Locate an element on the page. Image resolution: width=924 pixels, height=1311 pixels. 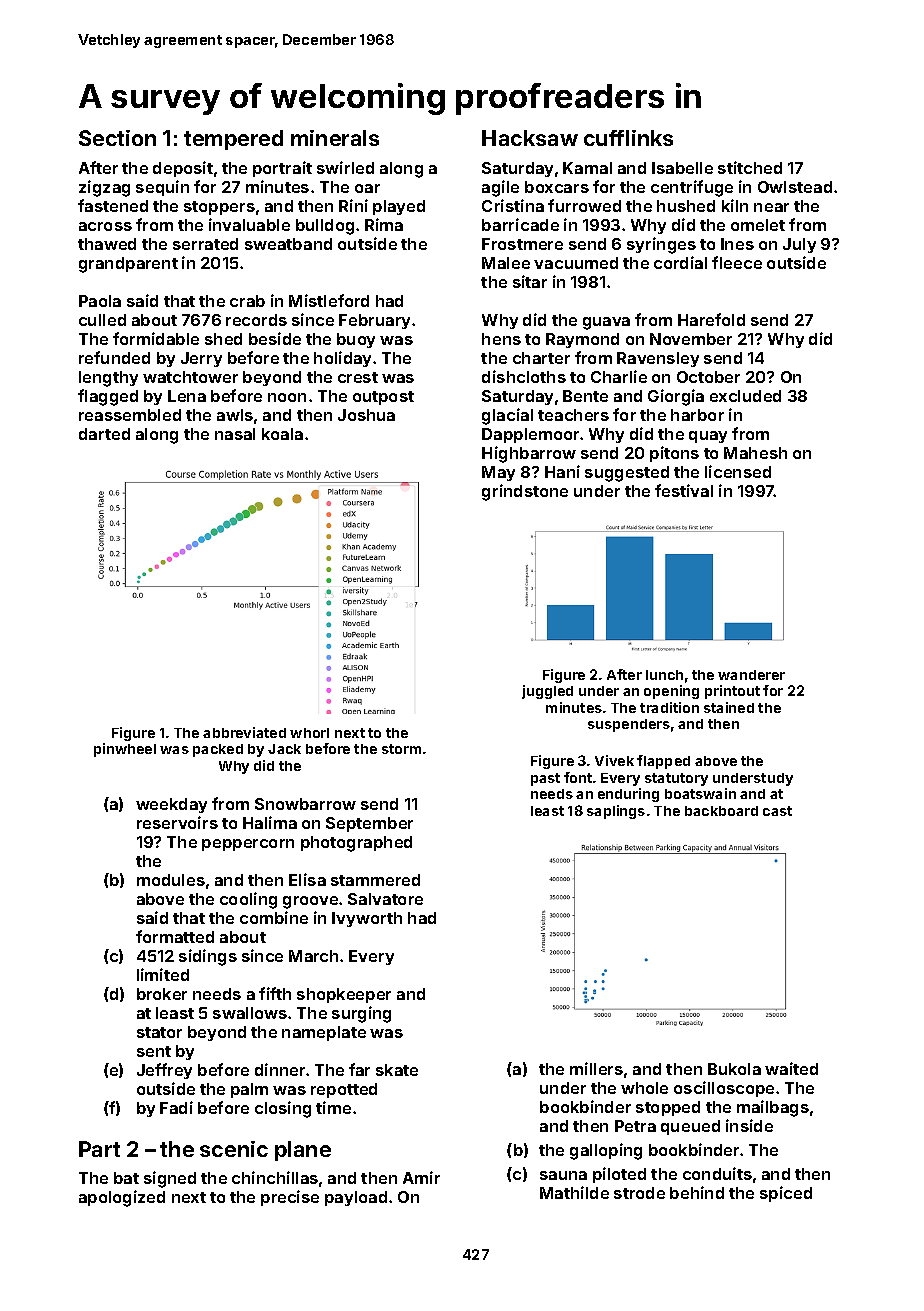
formatted is located at coordinates (175, 936).
